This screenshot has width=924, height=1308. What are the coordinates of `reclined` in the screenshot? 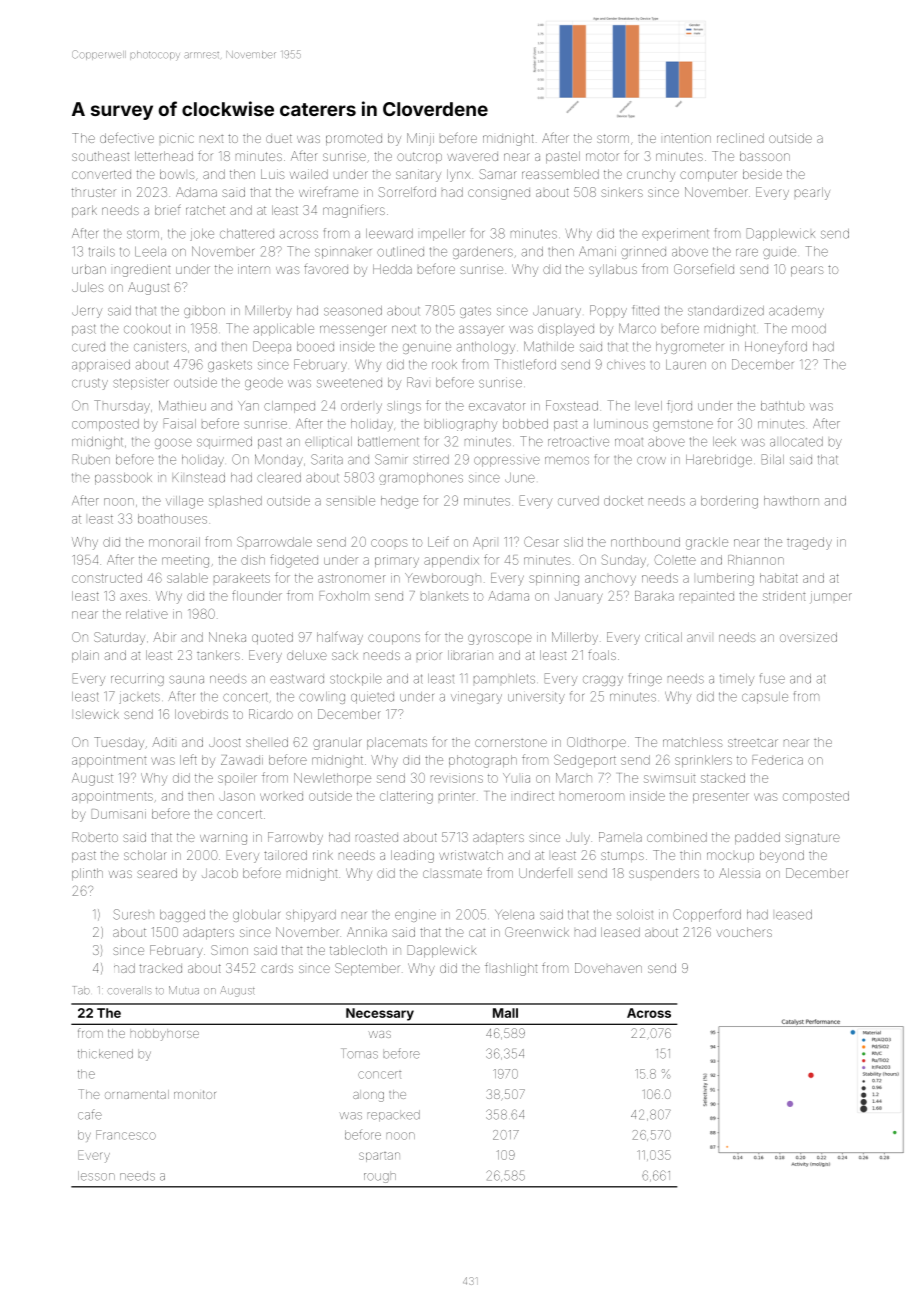 It's located at (740, 138).
